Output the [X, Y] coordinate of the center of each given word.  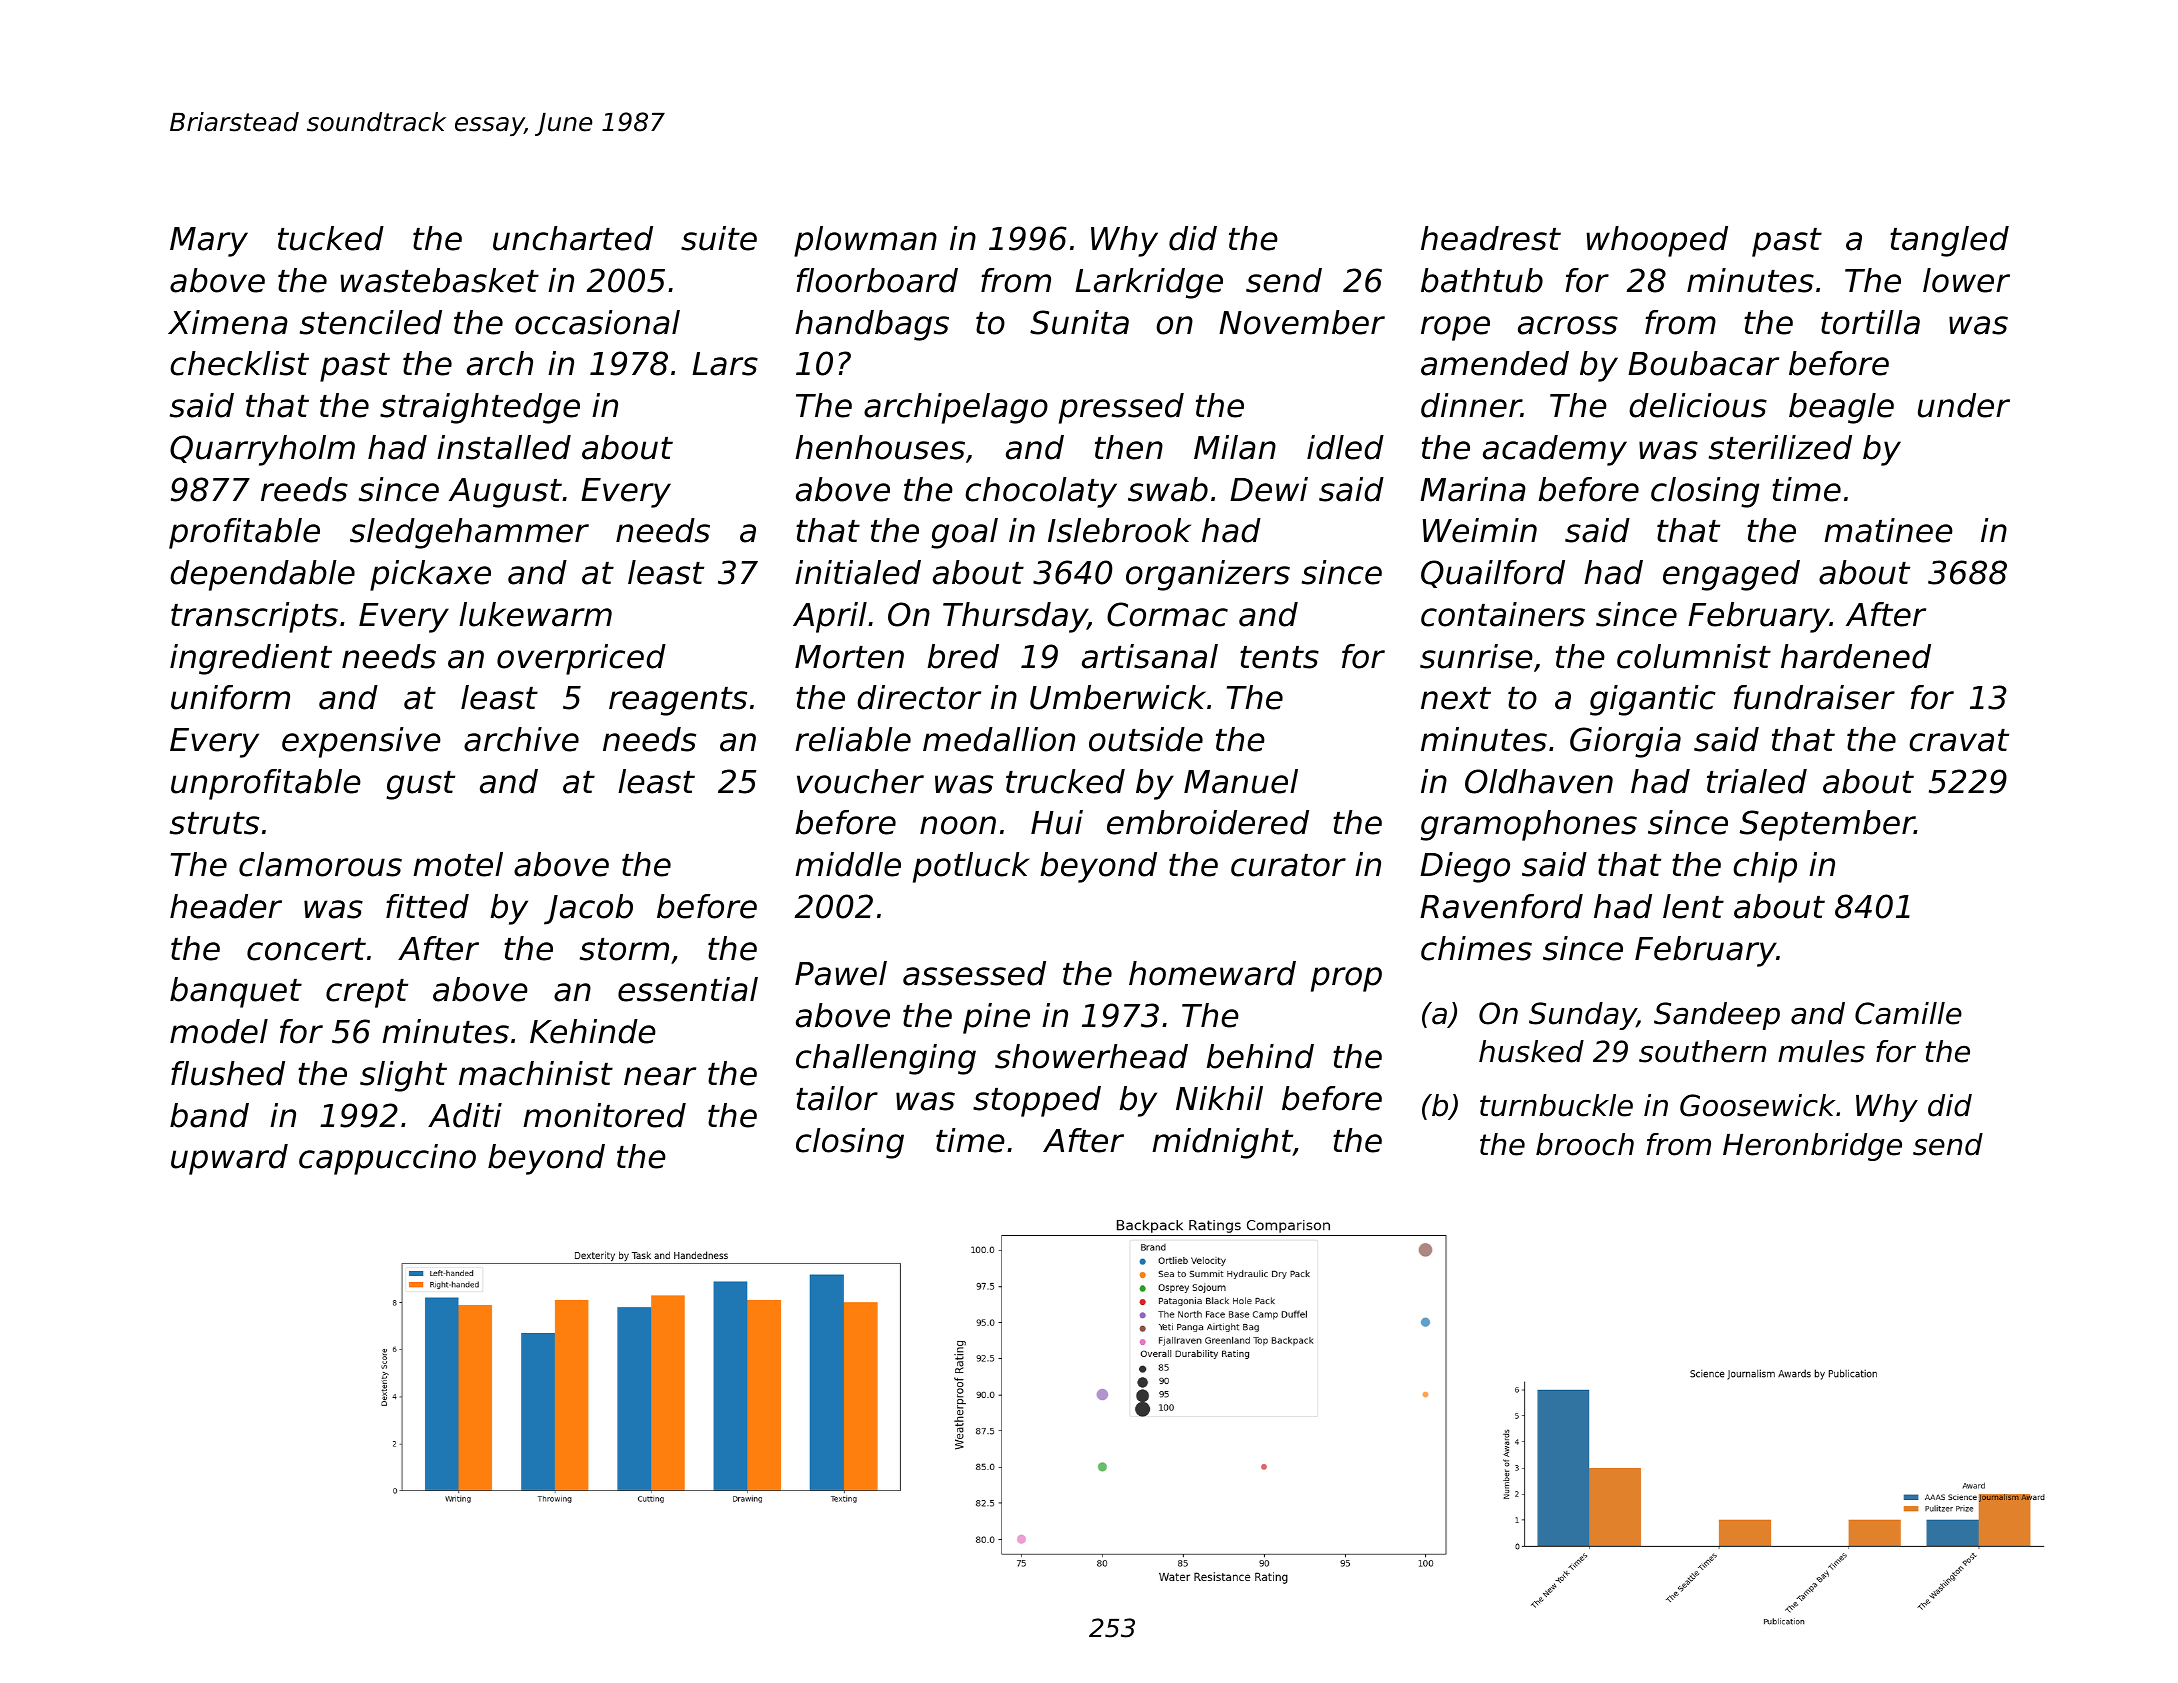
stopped [1037, 1101]
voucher [860, 781]
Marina [1473, 489]
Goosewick [1758, 1105]
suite [719, 238]
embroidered [1208, 822]
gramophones [1529, 825]
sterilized [1780, 447]
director [919, 697]
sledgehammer [469, 533]
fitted [427, 906]
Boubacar [1703, 363]
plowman [865, 241]
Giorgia [1625, 742]
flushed [228, 1073]
